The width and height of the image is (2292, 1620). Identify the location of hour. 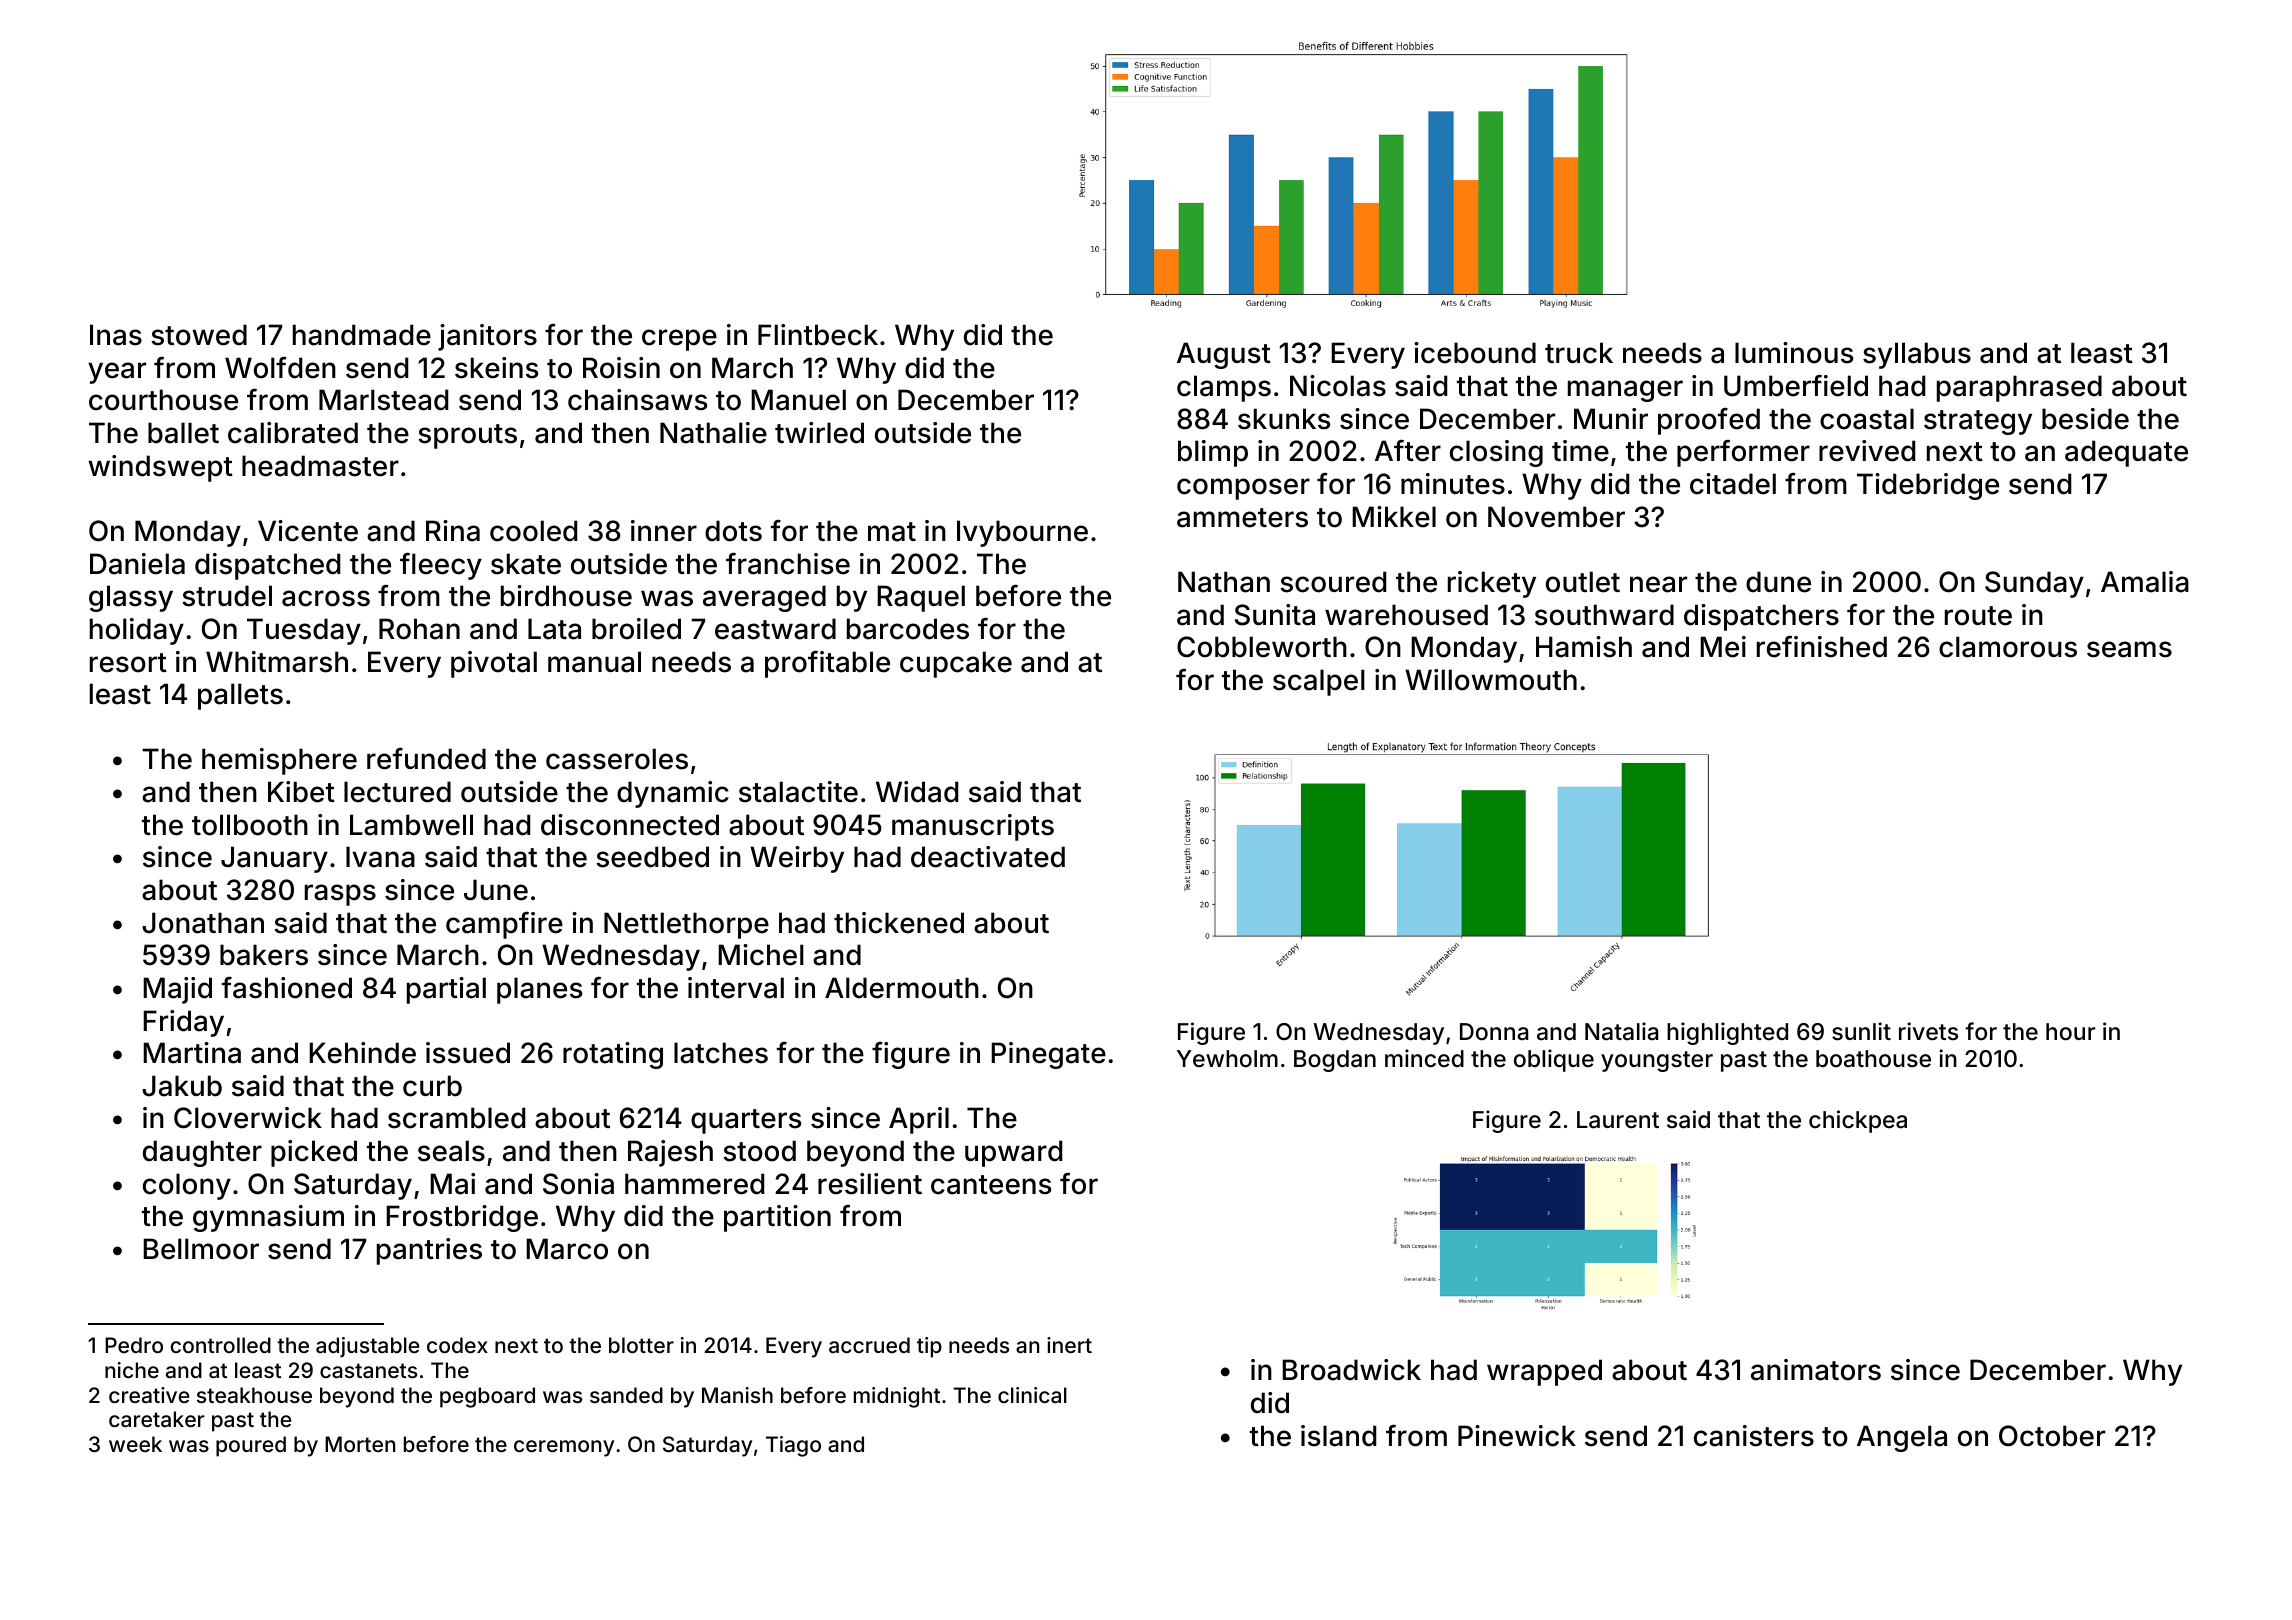
(2070, 1032).
